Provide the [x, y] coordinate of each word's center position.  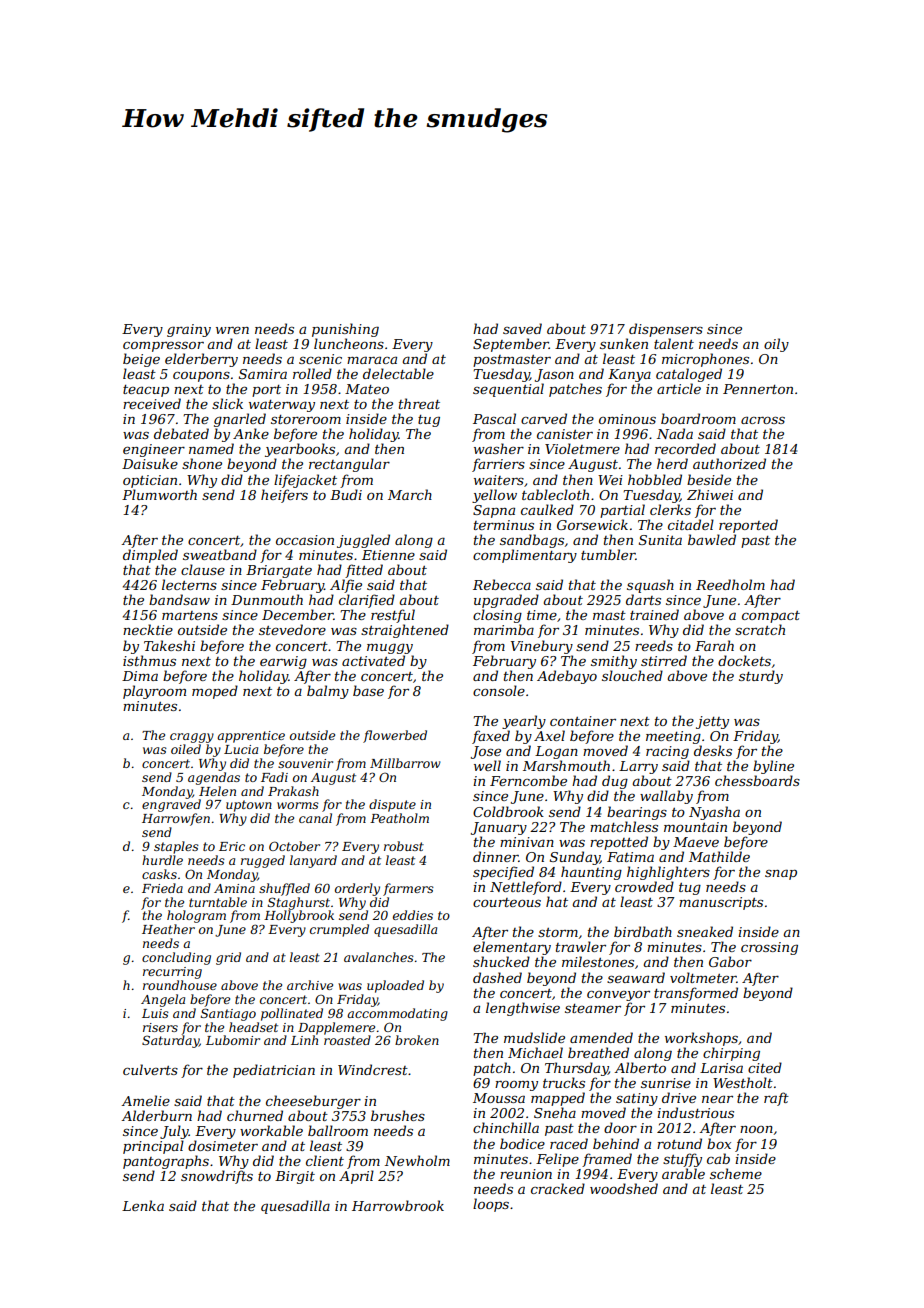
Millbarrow [405, 763]
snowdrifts [217, 1177]
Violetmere [582, 448]
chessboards [757, 780]
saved [522, 328]
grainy [189, 330]
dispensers [666, 330]
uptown [249, 806]
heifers [284, 496]
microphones [705, 360]
